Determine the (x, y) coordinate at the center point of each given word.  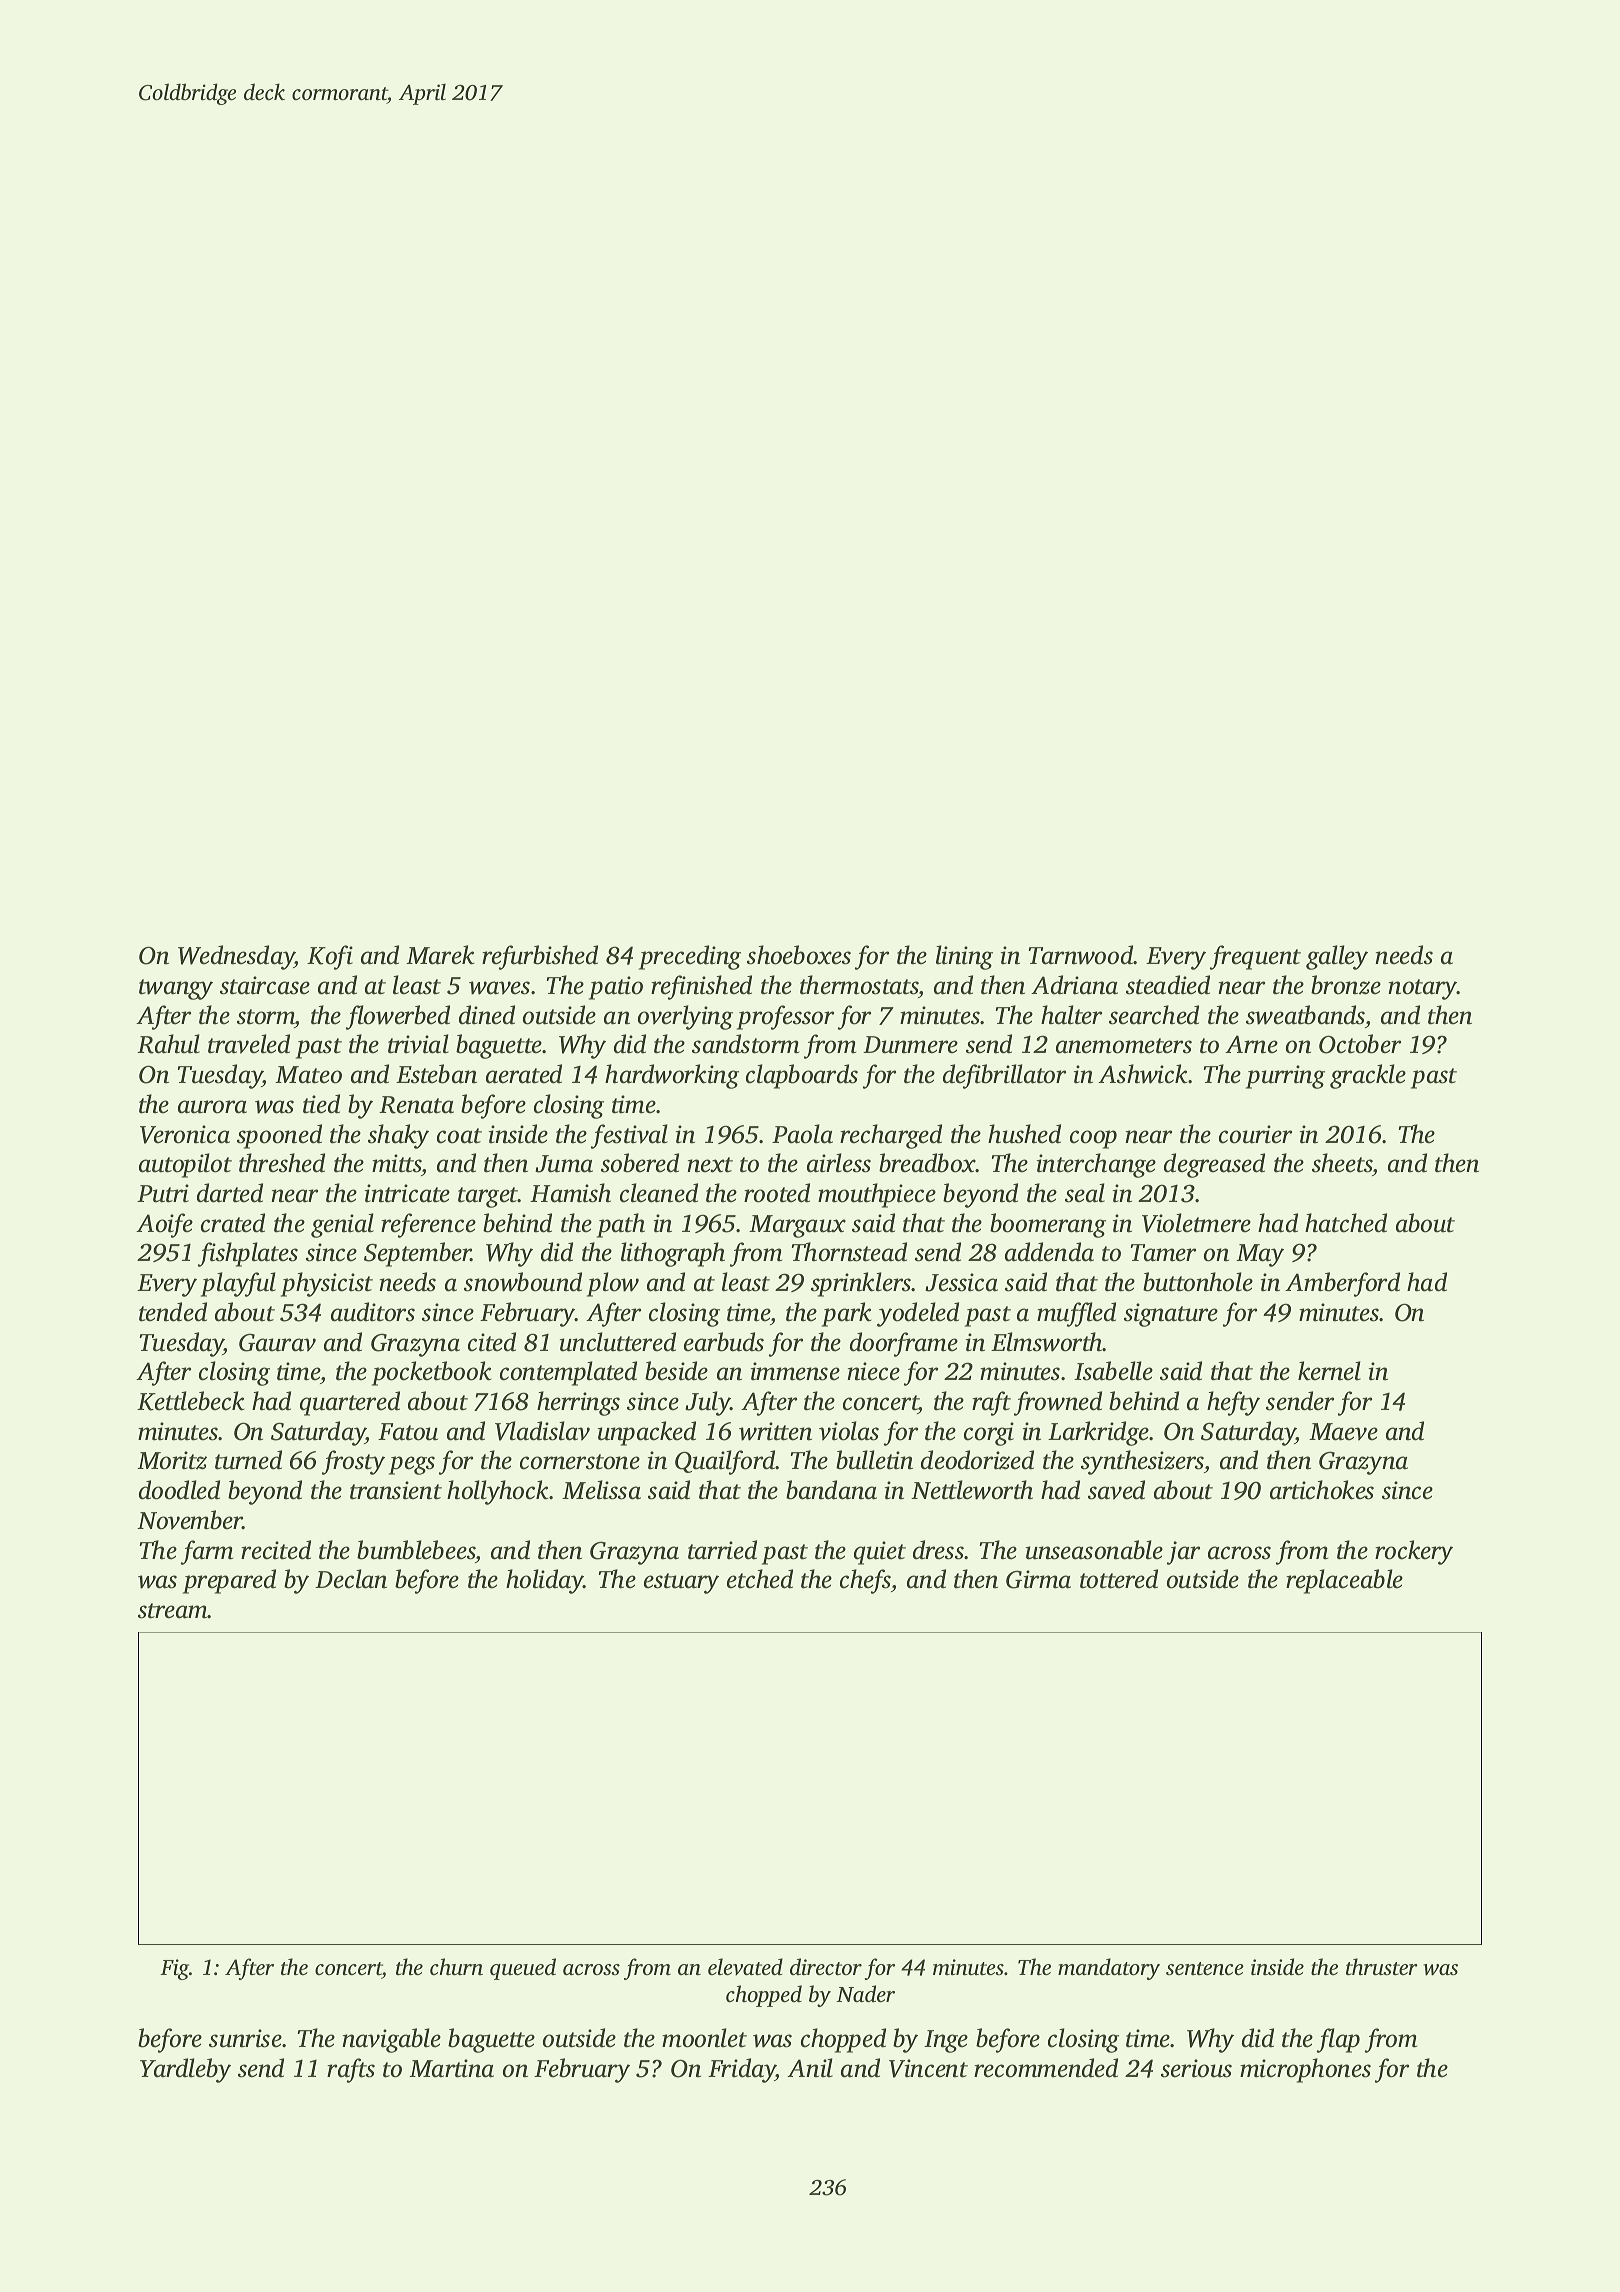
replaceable (1344, 1581)
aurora (212, 1107)
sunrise (245, 2038)
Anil (810, 2068)
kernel (1329, 1371)
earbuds (724, 1342)
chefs (865, 1581)
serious (1196, 2068)
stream (173, 1611)
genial (342, 1225)
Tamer (1163, 1253)
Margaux (797, 1226)
